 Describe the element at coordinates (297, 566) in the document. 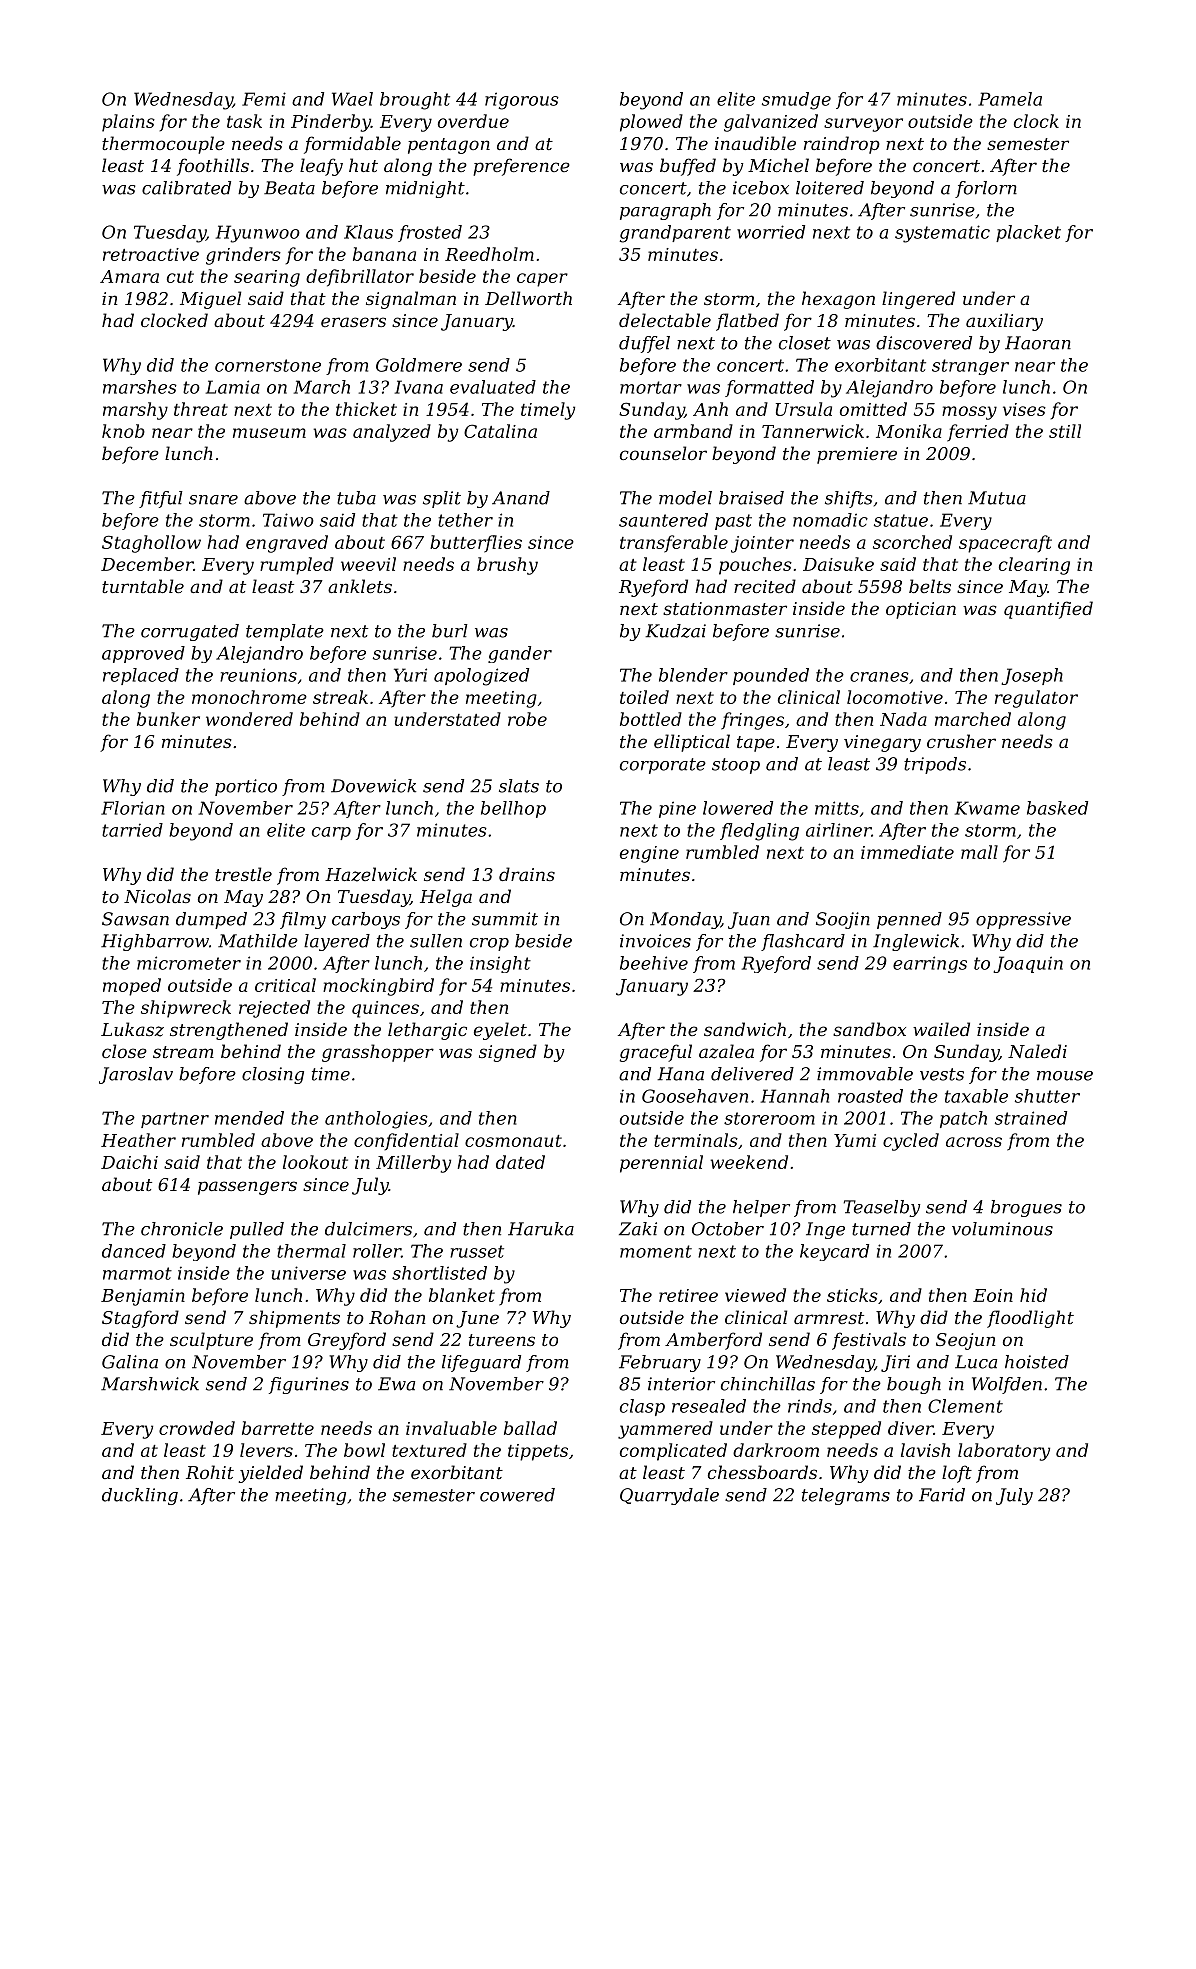

I see `rumpled` at that location.
